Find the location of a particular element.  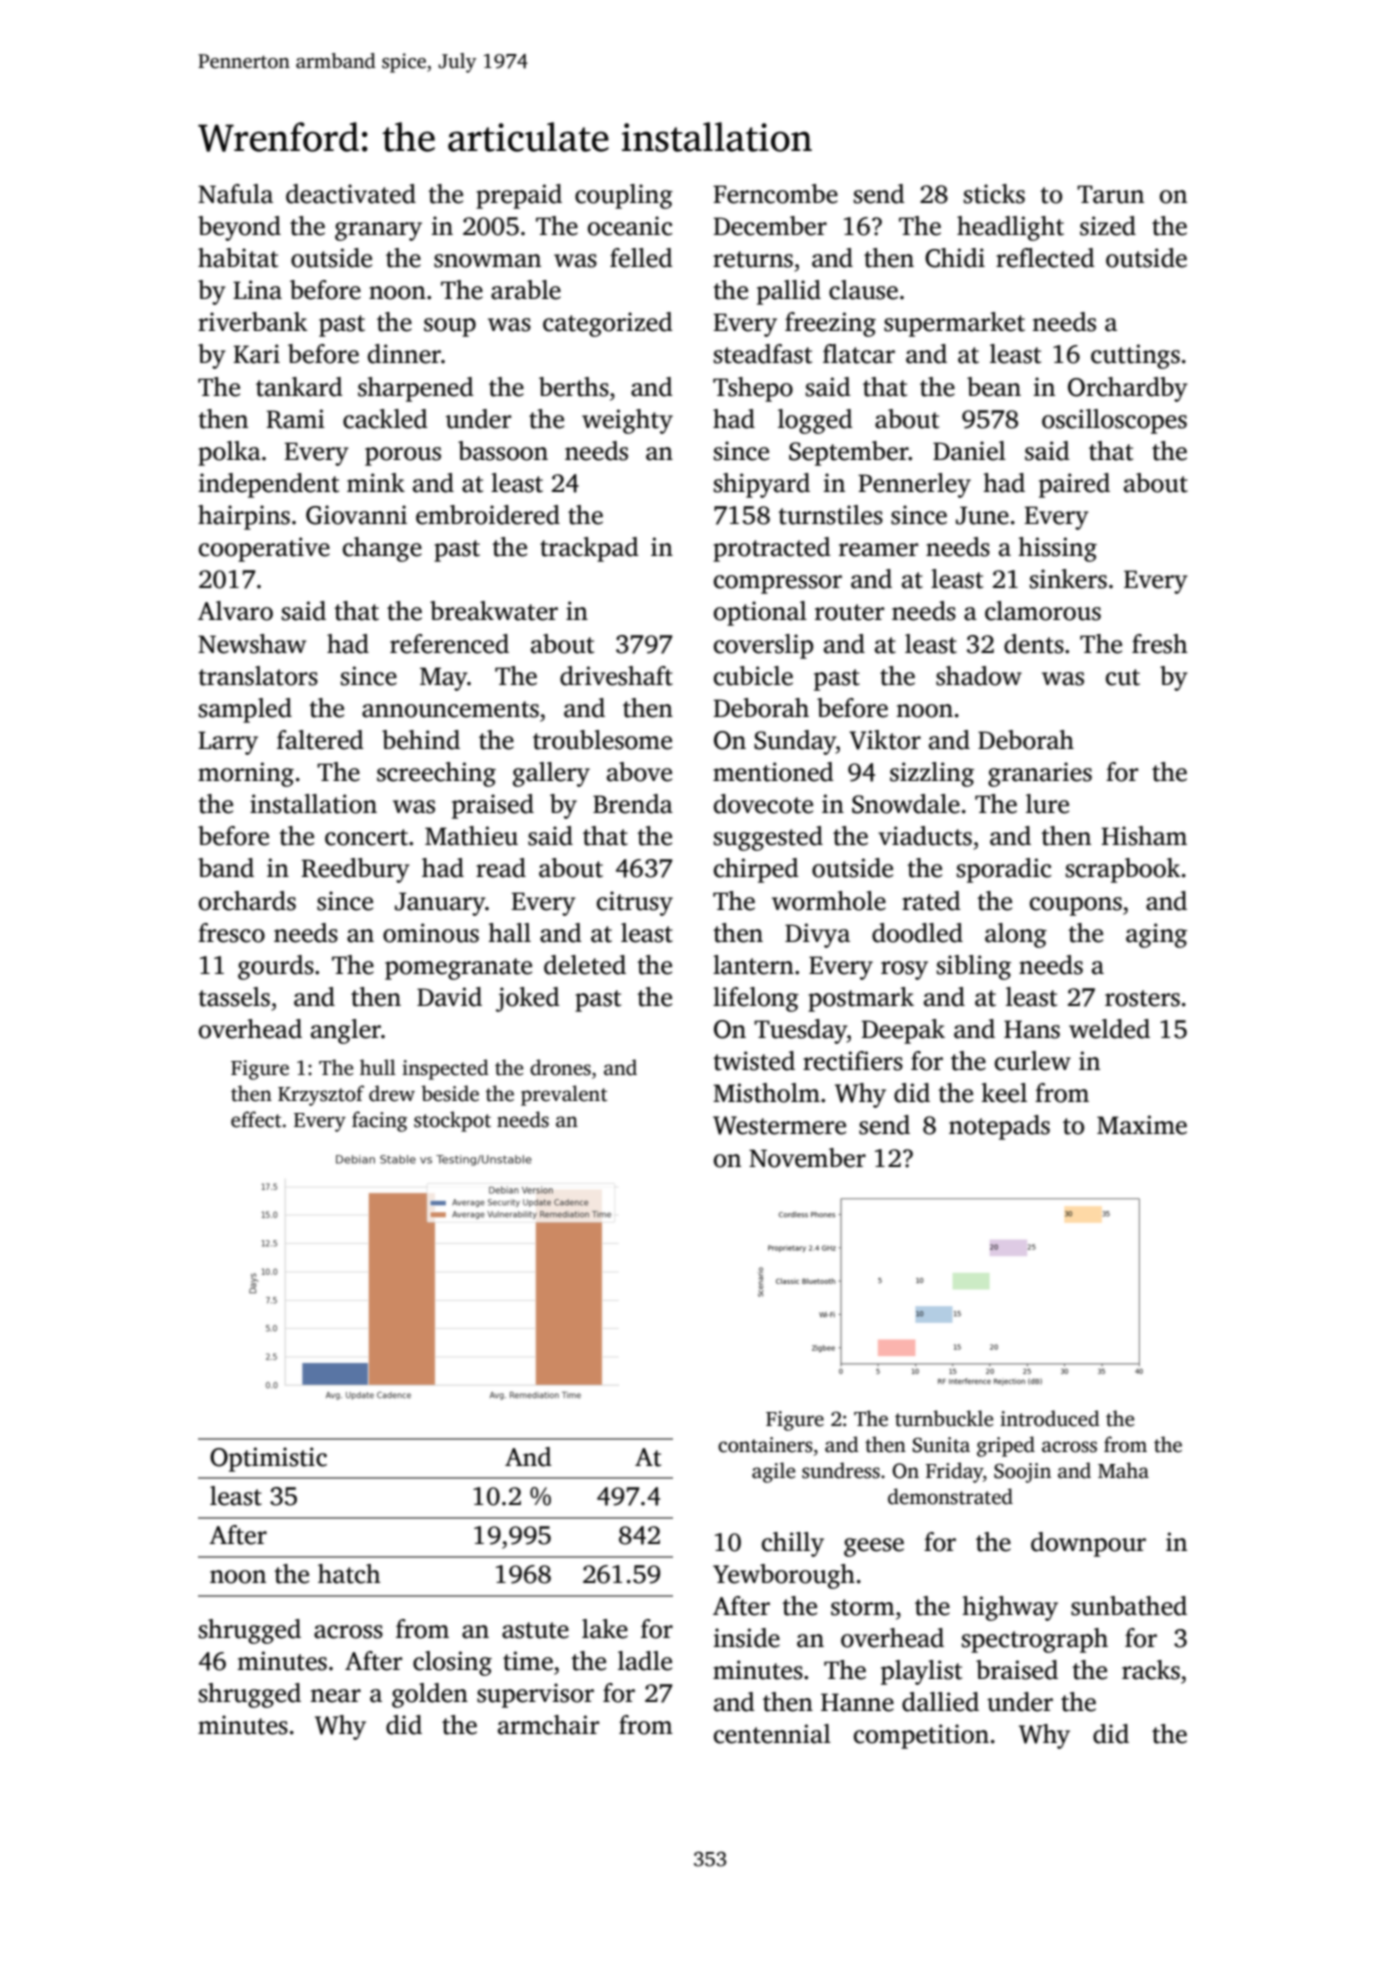

prepaid is located at coordinates (519, 196).
